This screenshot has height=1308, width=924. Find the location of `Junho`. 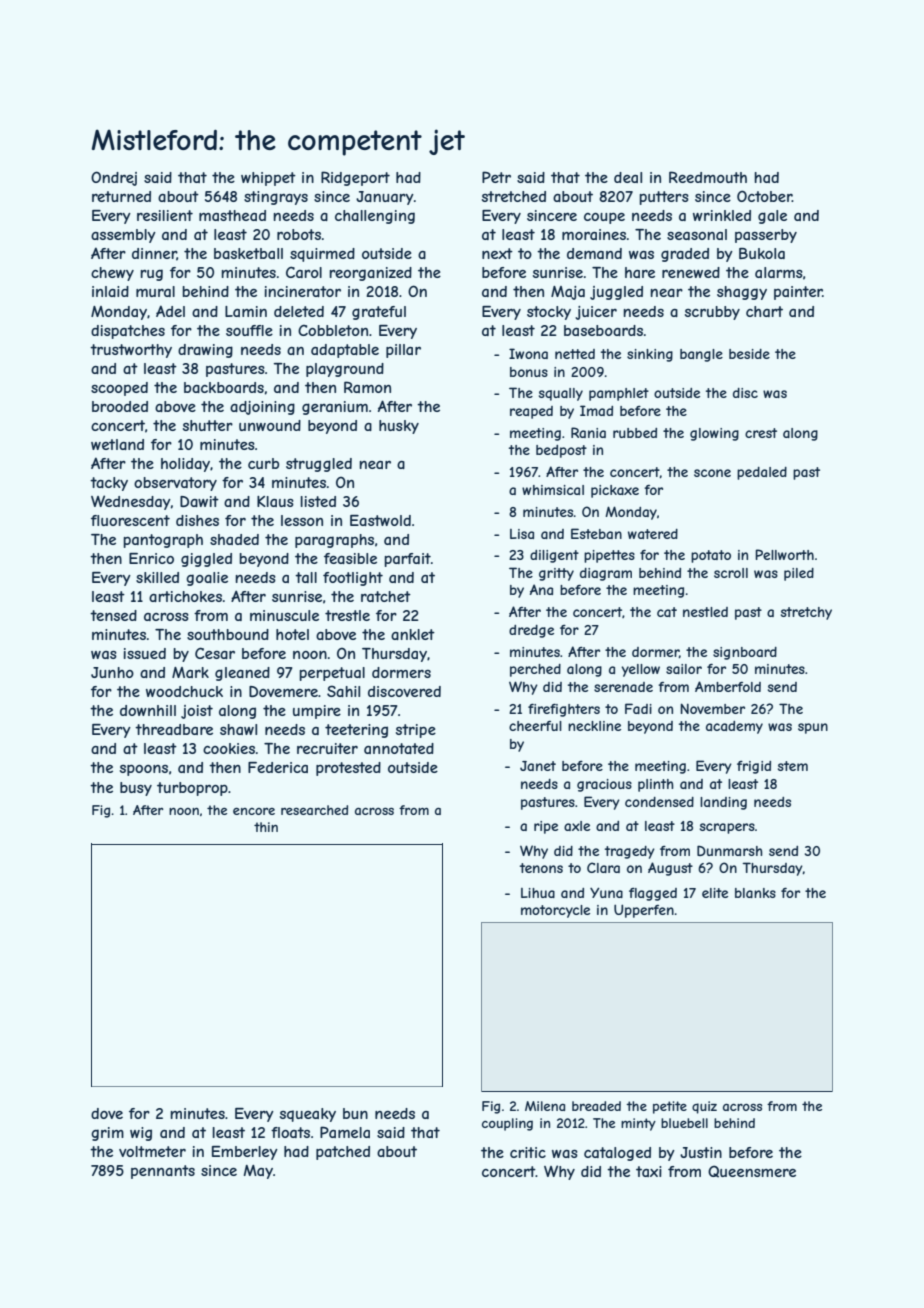

Junho is located at coordinates (112, 672).
